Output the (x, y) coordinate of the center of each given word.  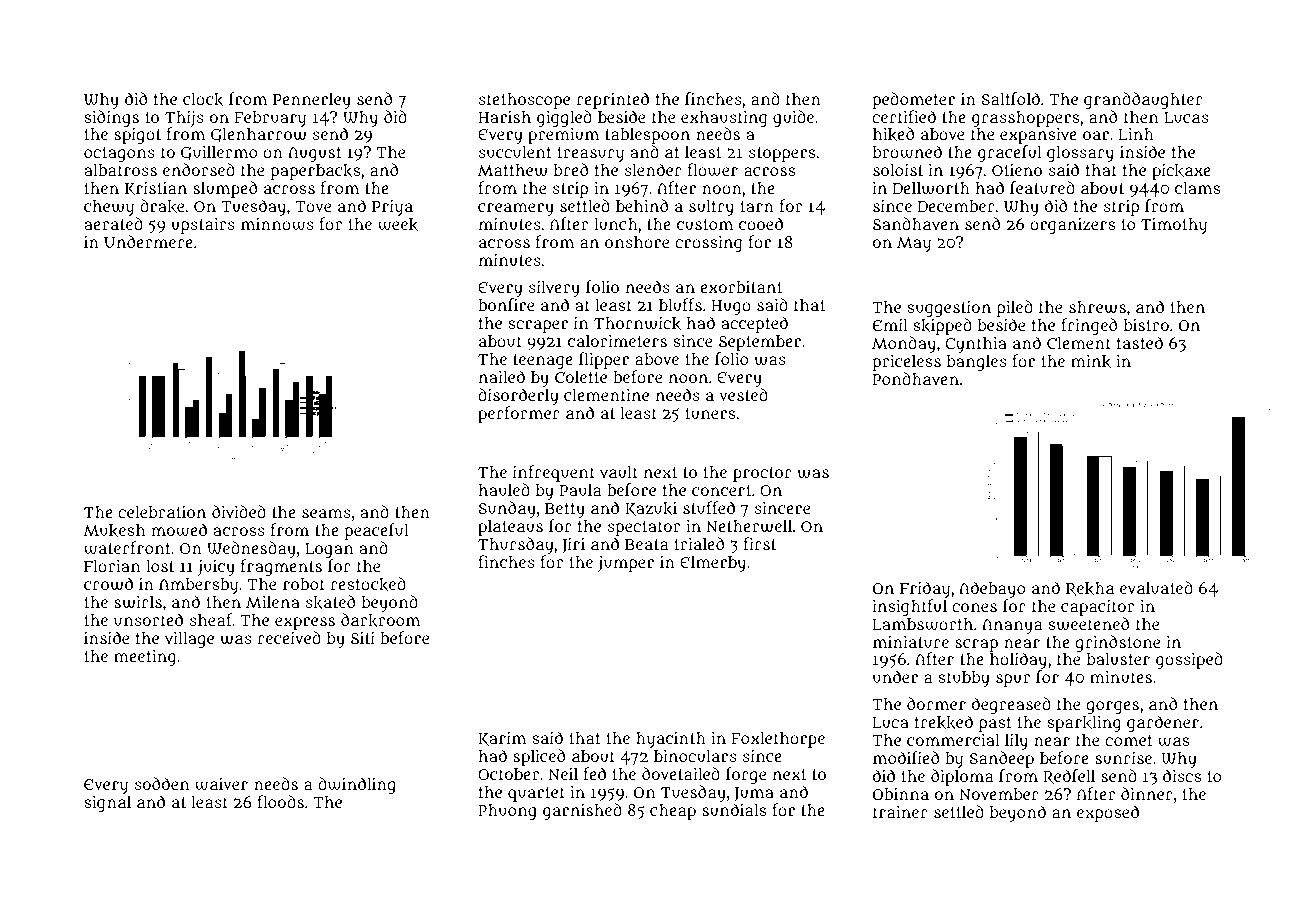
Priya (392, 208)
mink (1091, 361)
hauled (504, 489)
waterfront (127, 548)
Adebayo (992, 589)
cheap (673, 812)
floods (280, 801)
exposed (1108, 813)
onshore (637, 242)
